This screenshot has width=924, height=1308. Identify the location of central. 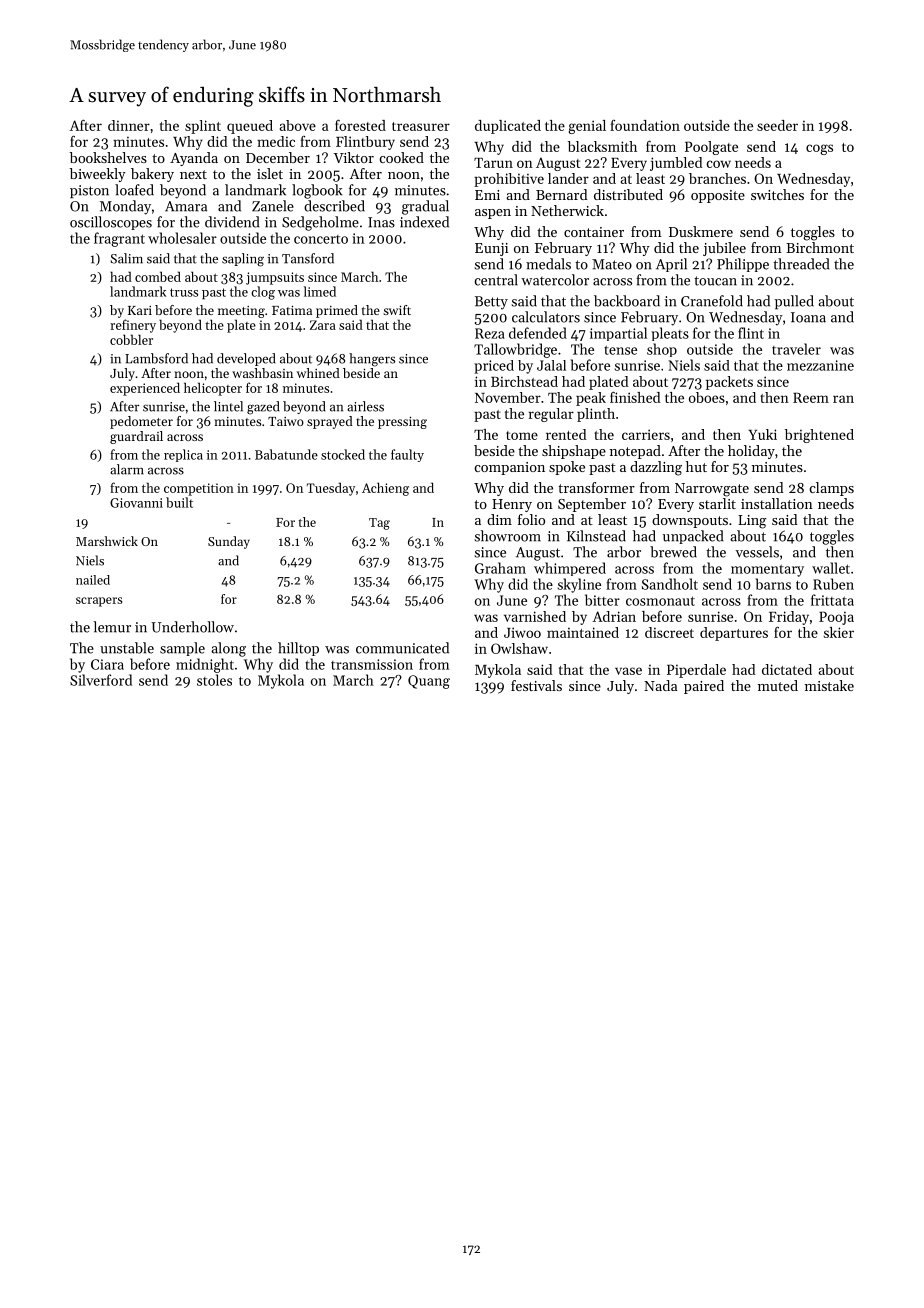
(496, 280).
